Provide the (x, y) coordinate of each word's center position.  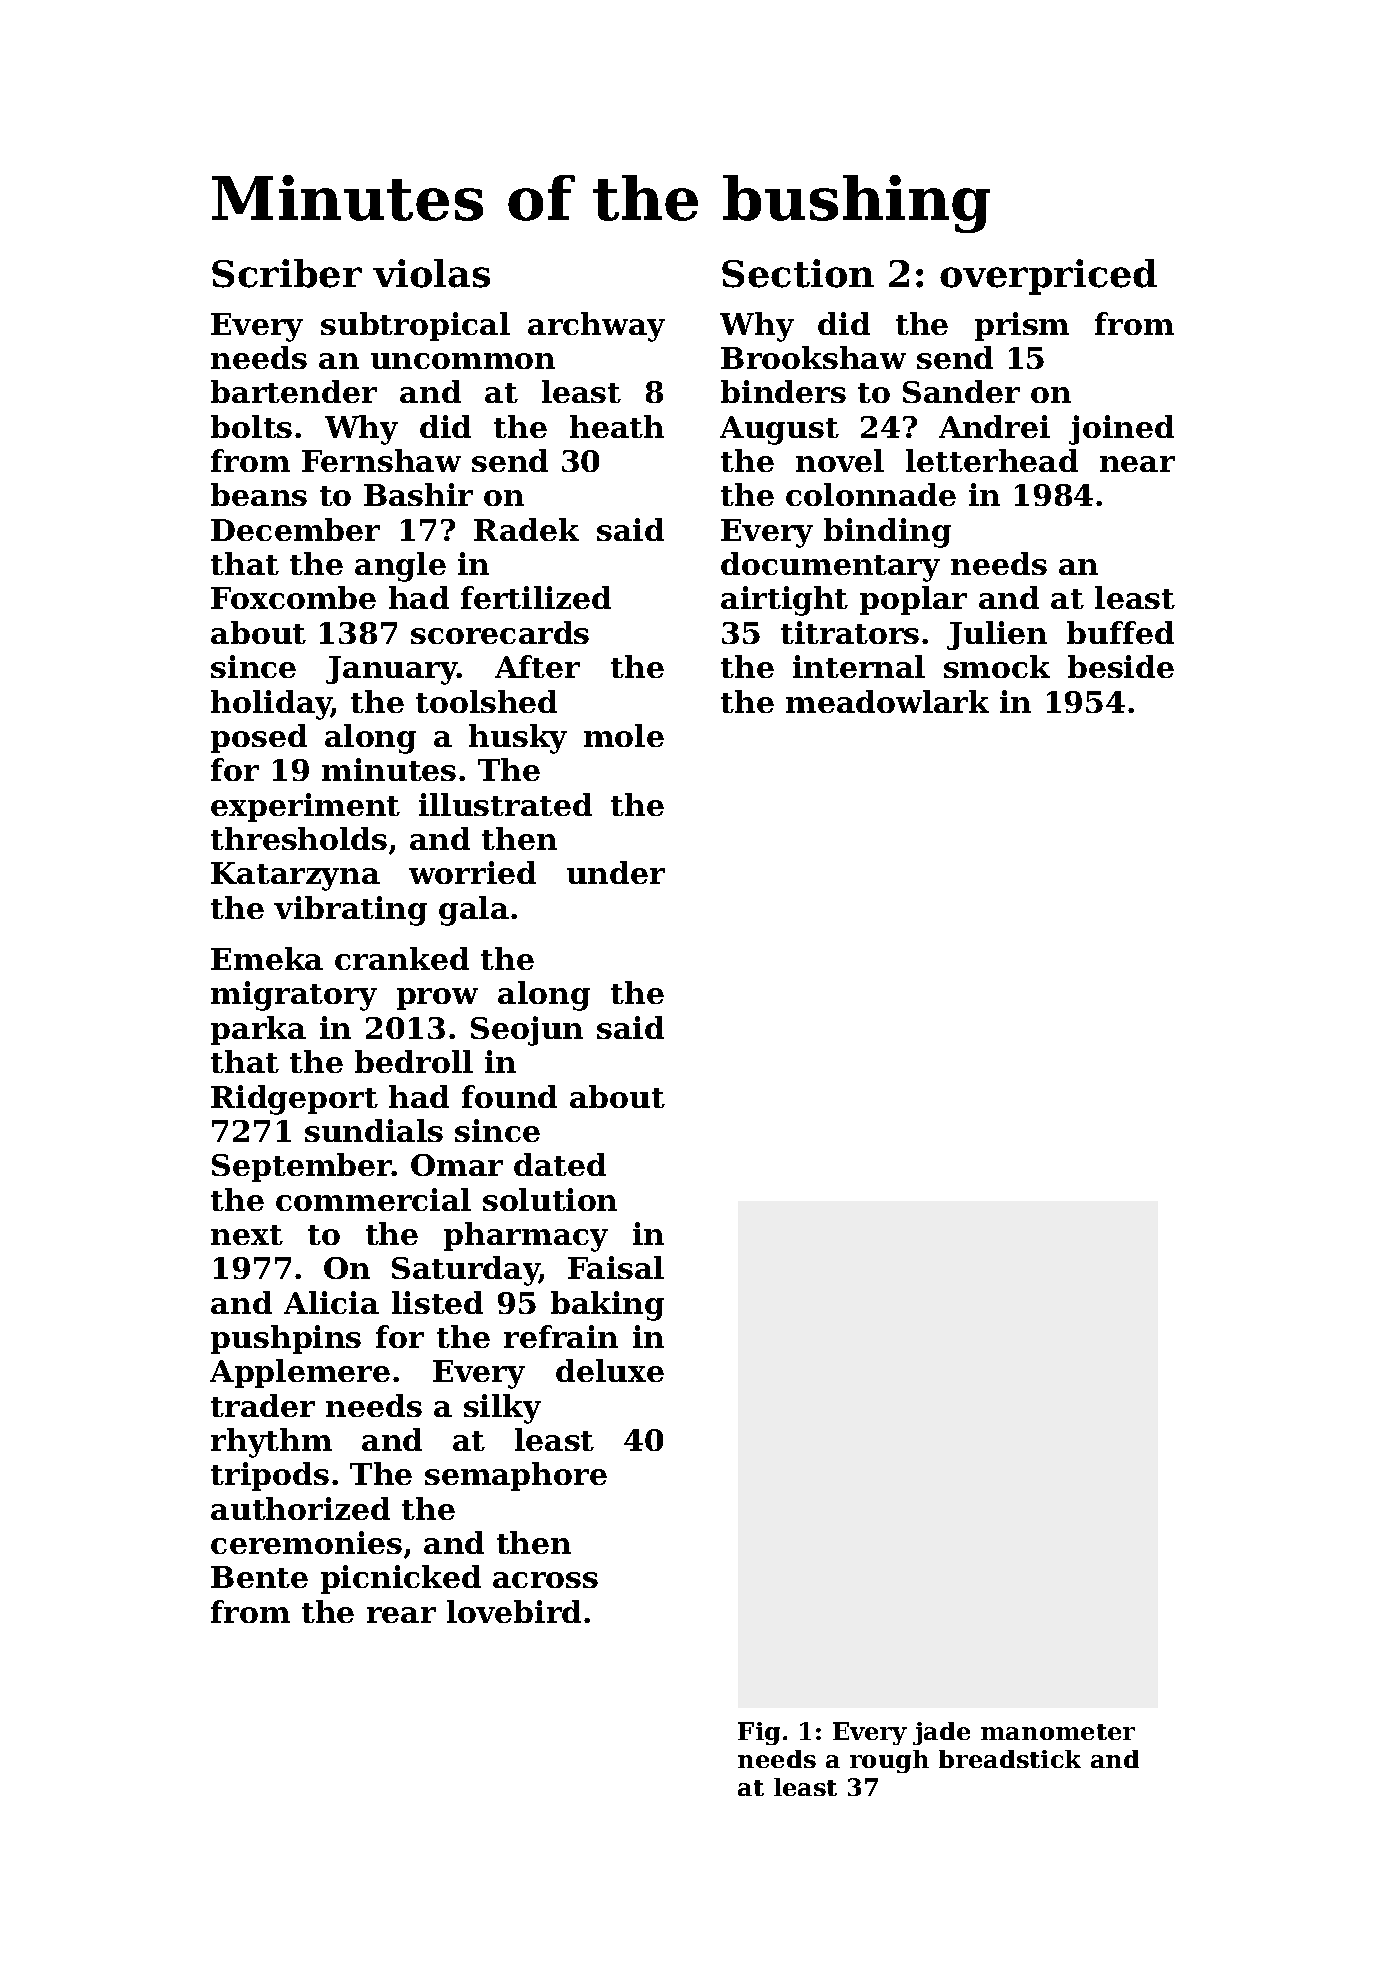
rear (401, 1615)
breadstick (1010, 1759)
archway (596, 327)
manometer (1058, 1732)
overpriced (1048, 277)
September (302, 1167)
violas (431, 273)
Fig (759, 1733)
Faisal (616, 1267)
